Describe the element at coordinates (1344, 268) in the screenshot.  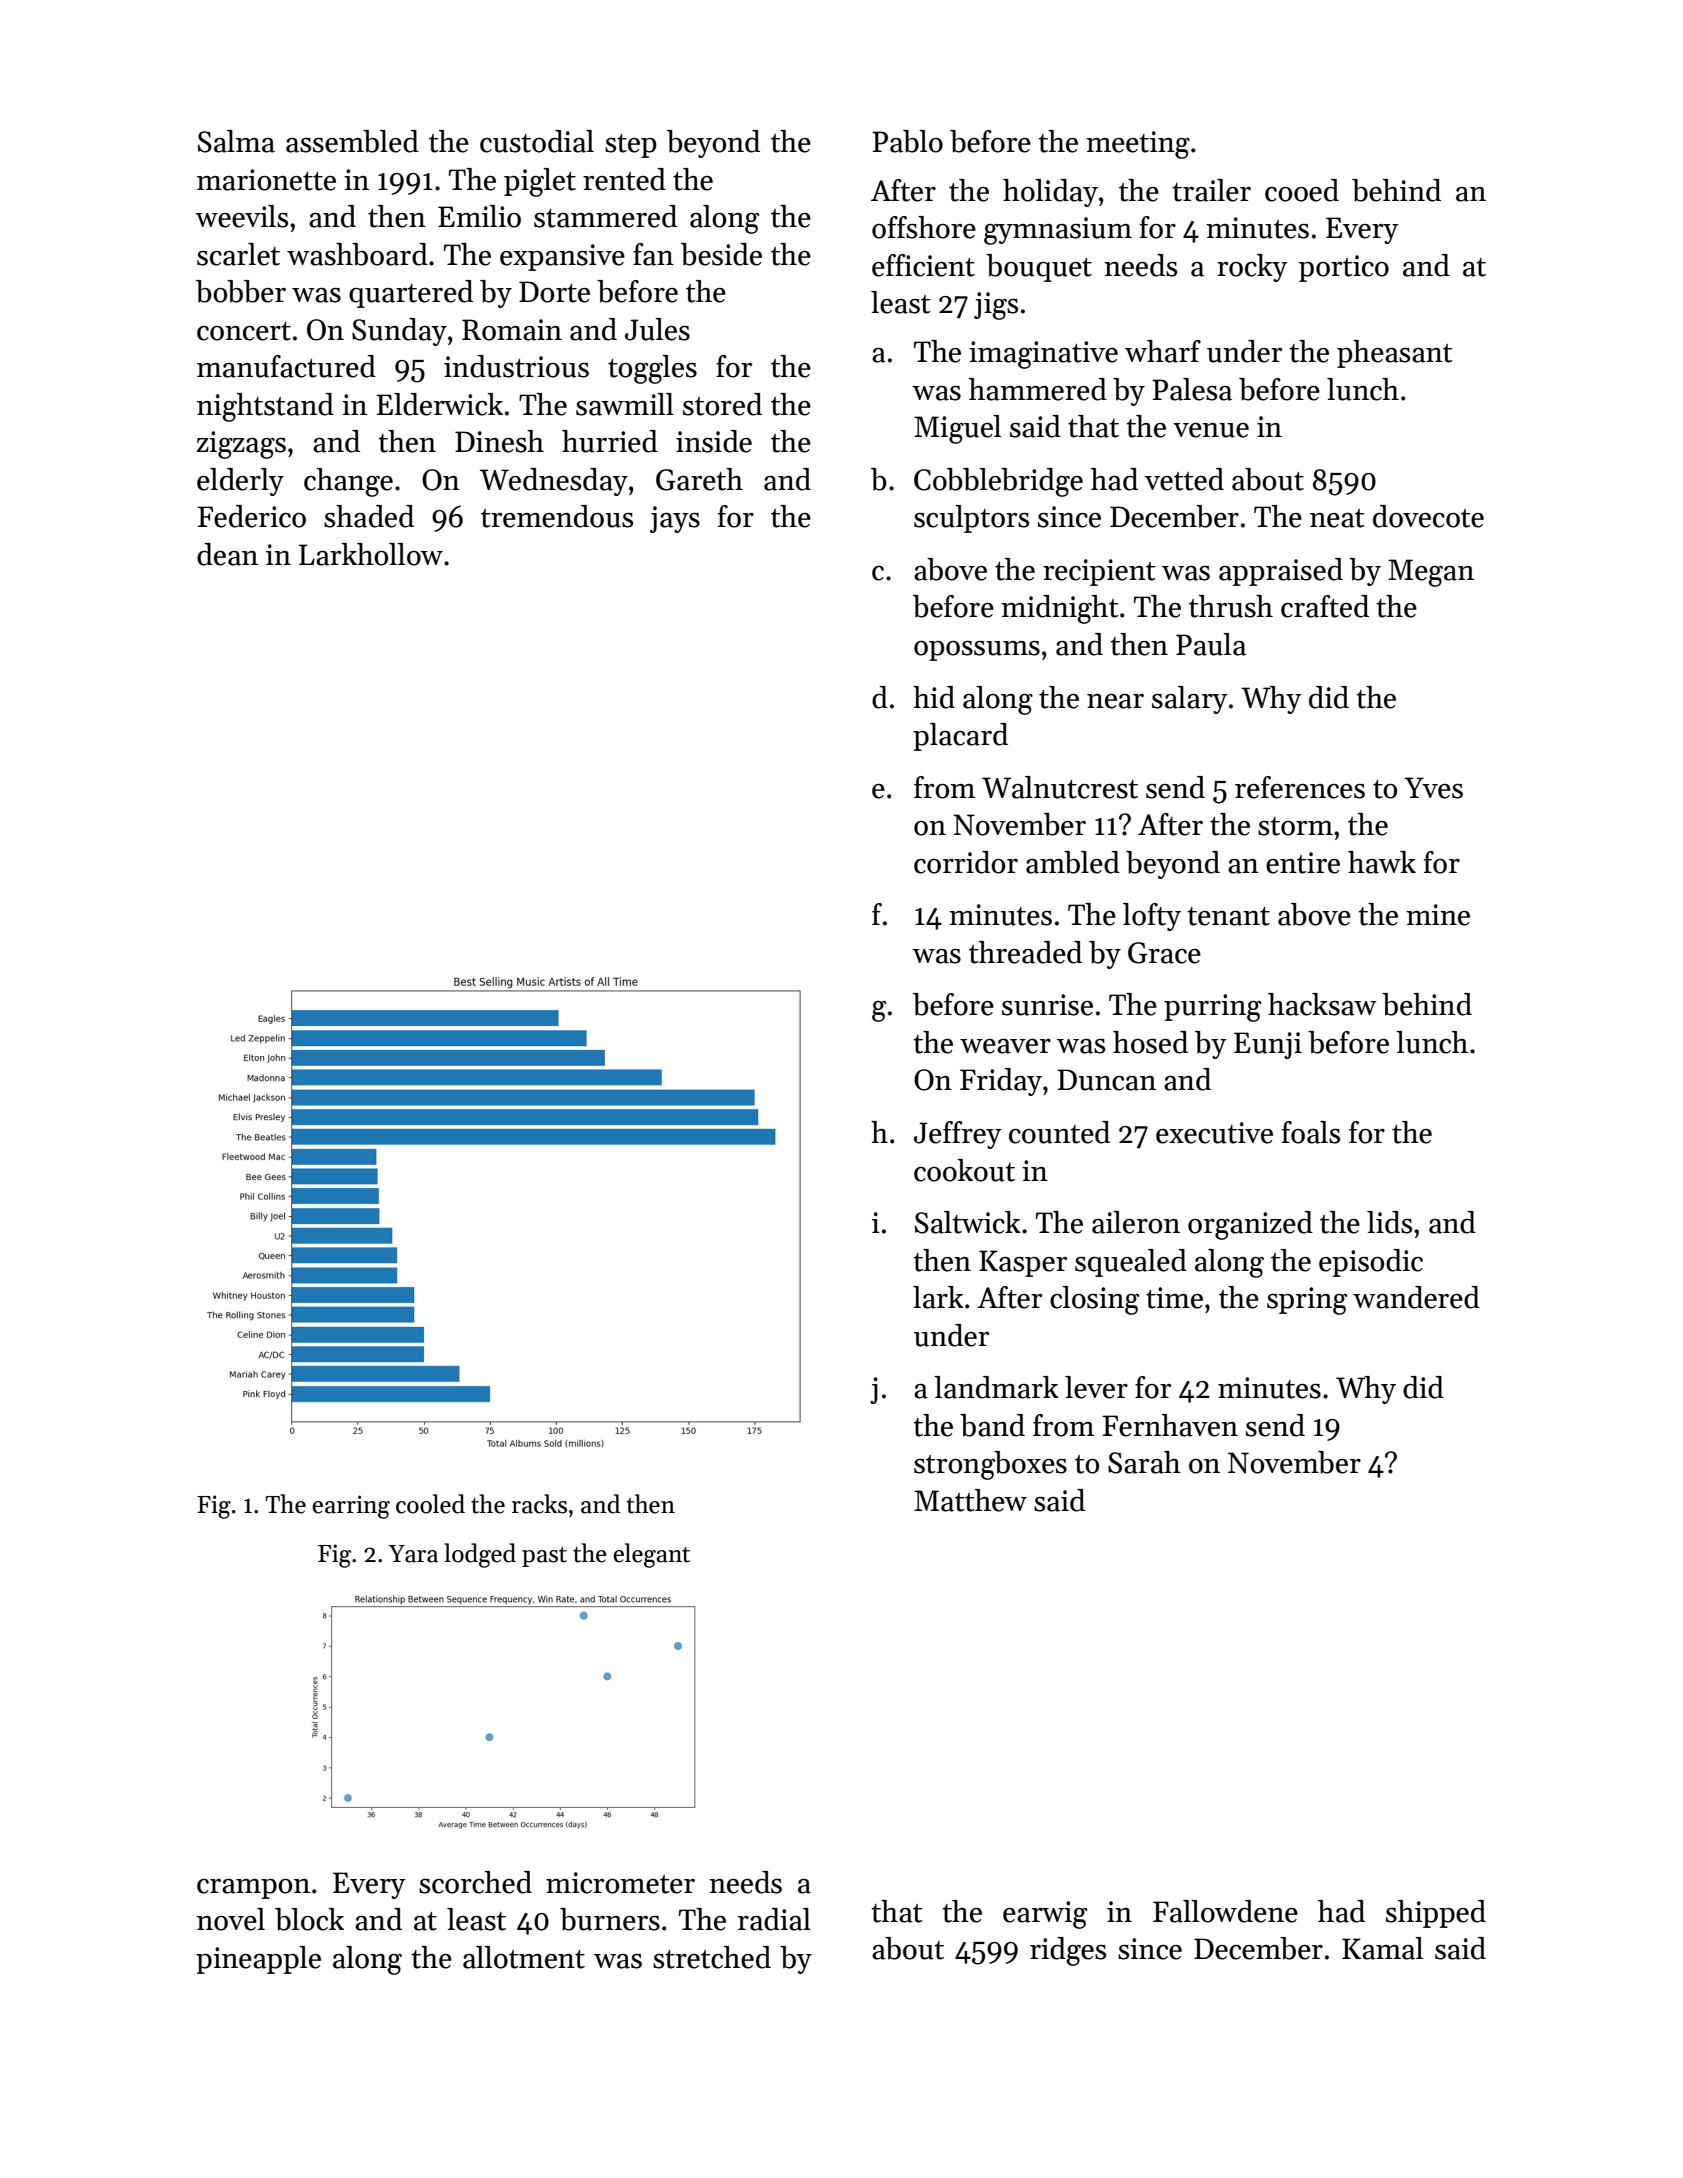
I see `portico` at that location.
